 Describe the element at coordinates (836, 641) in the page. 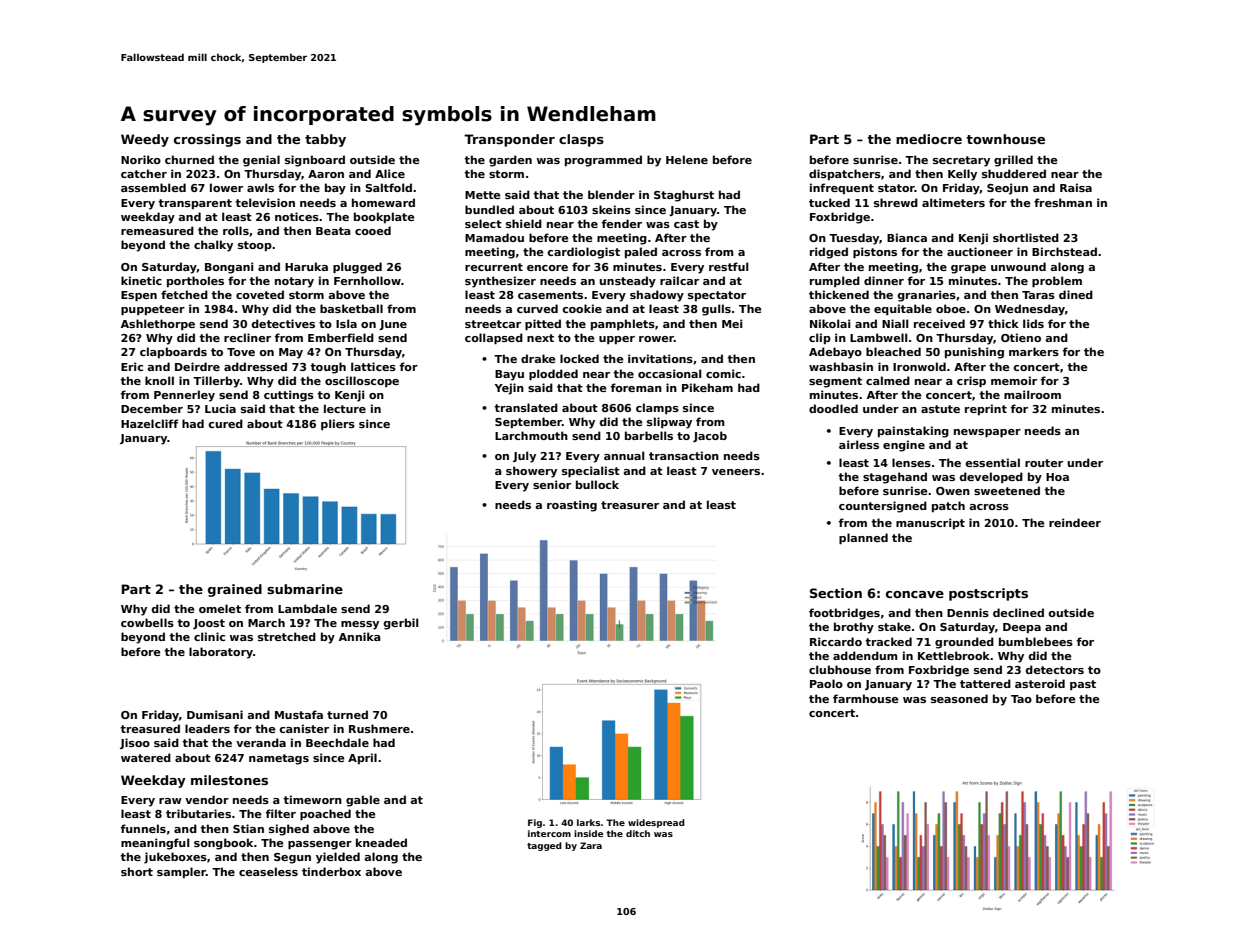

I see `Riccardo` at that location.
